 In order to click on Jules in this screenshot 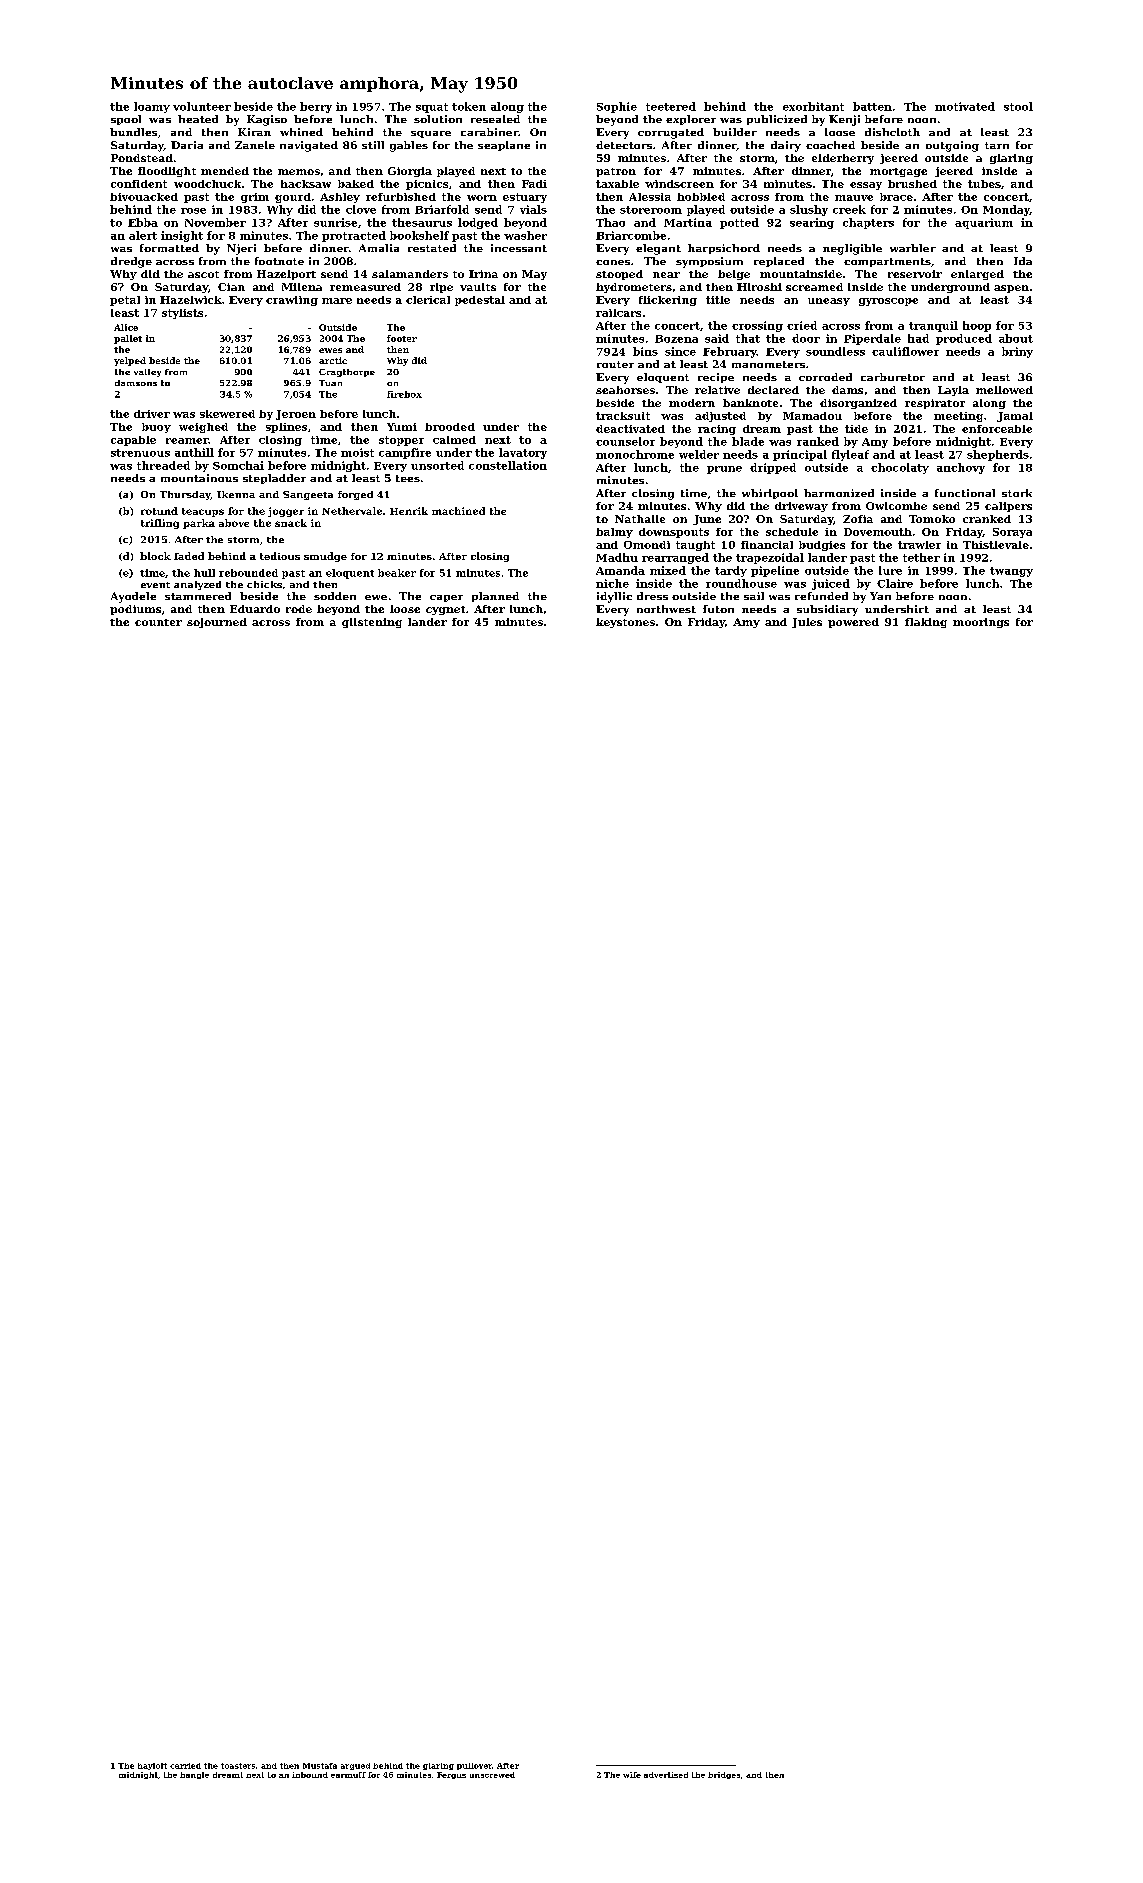, I will do `click(807, 623)`.
